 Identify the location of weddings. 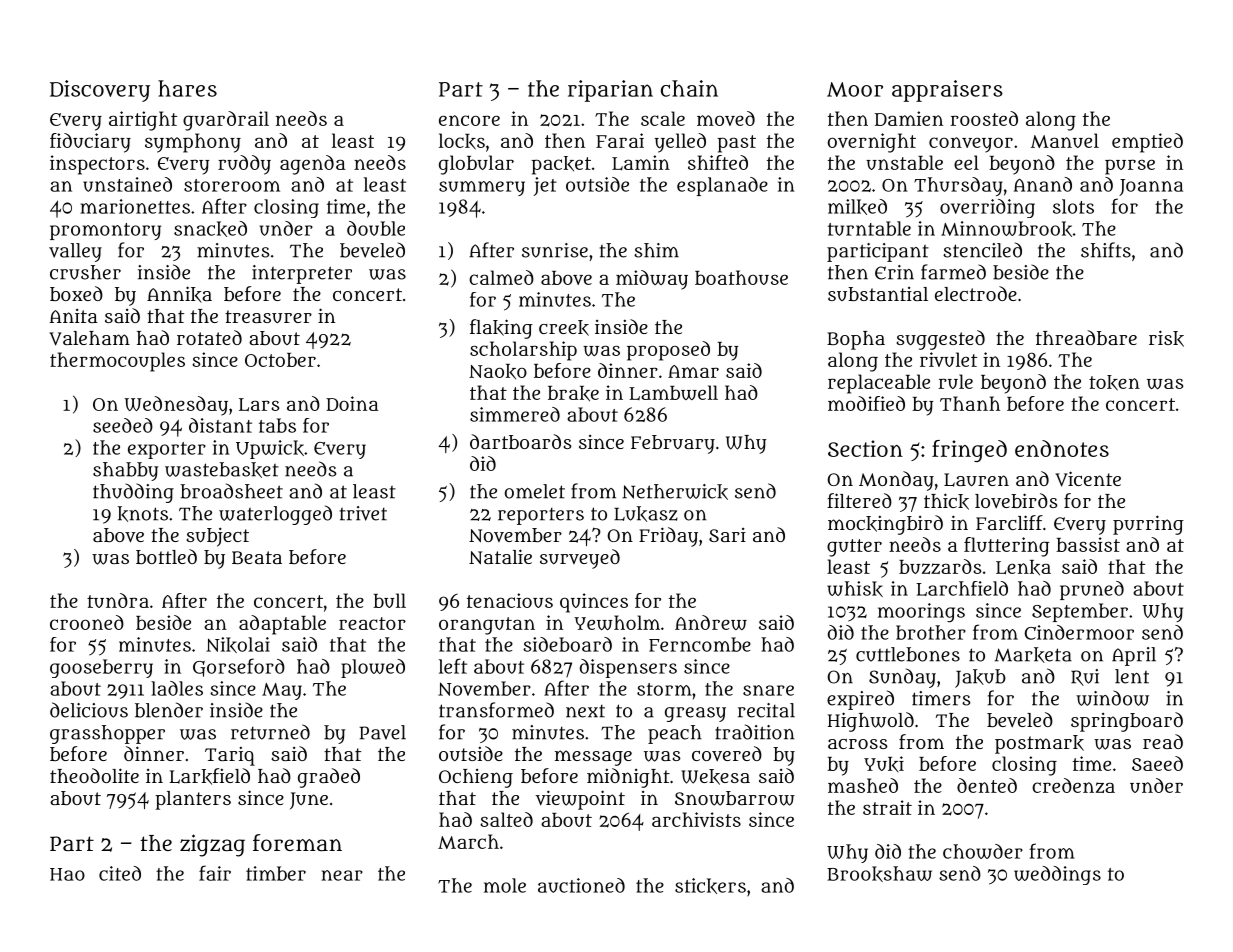
(1057, 875).
